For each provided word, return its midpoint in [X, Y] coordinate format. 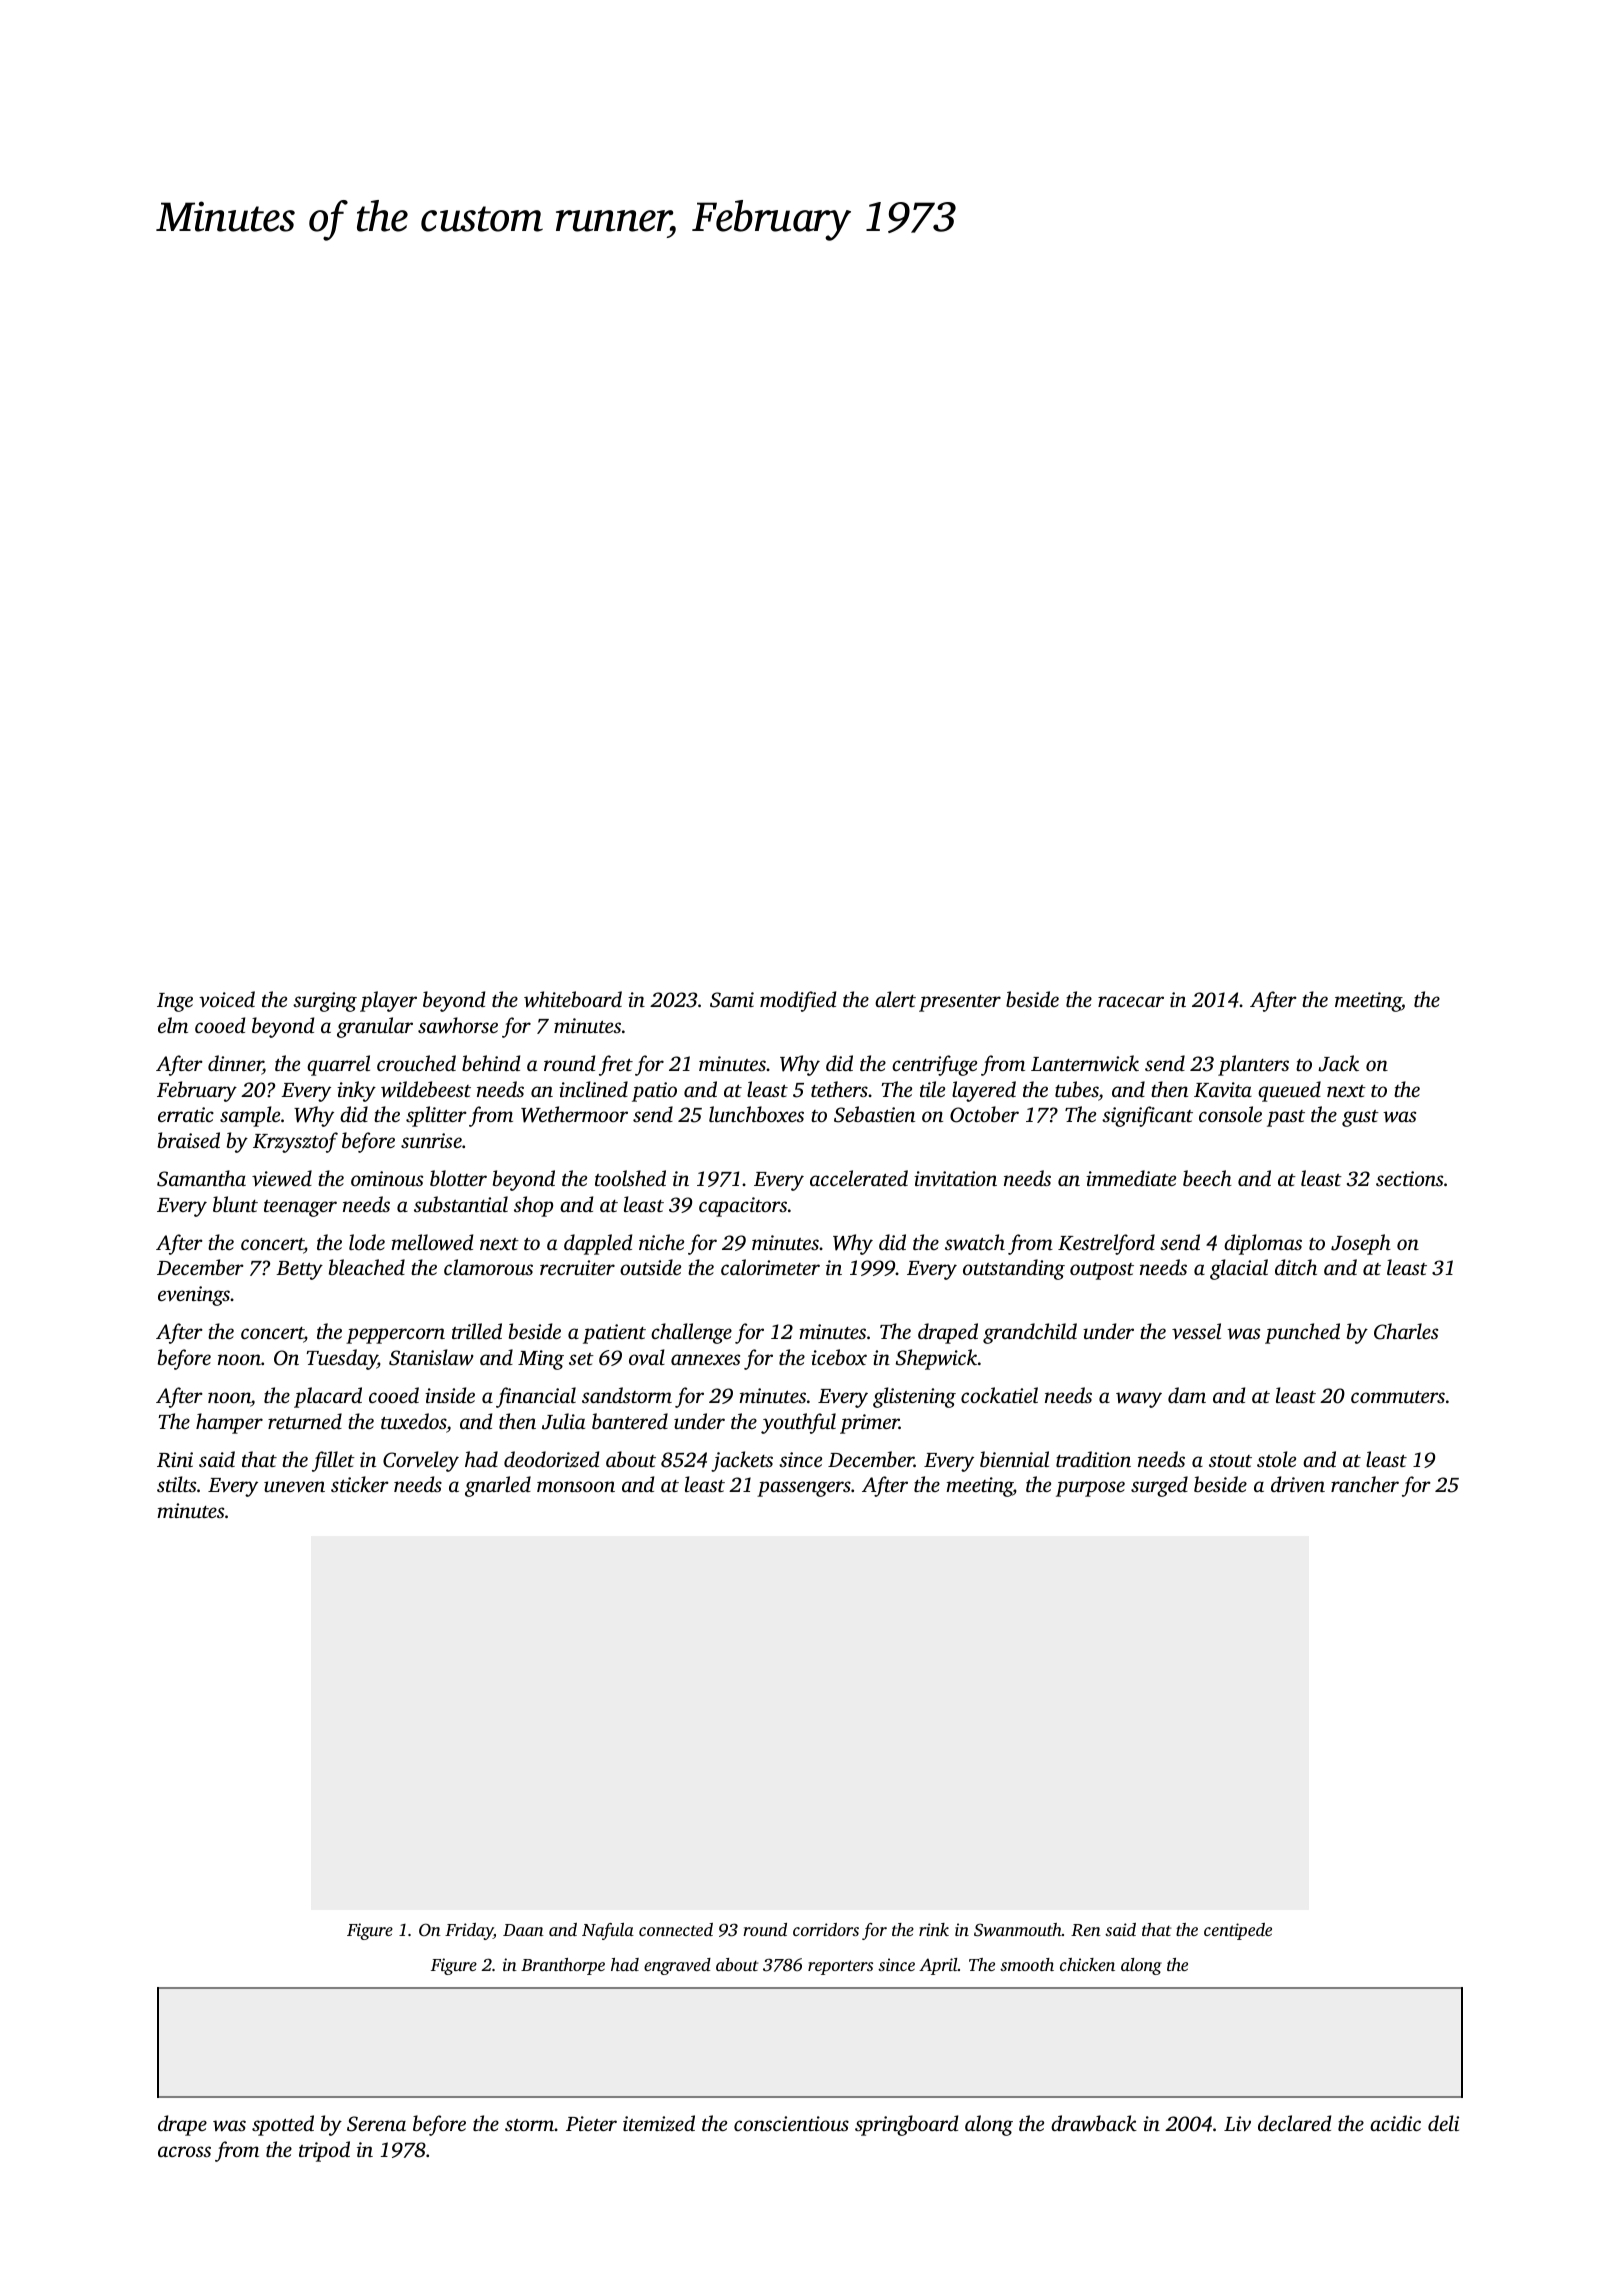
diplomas [1263, 1244]
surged [1159, 1486]
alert [895, 999]
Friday [469, 1931]
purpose [1090, 1489]
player [388, 1001]
